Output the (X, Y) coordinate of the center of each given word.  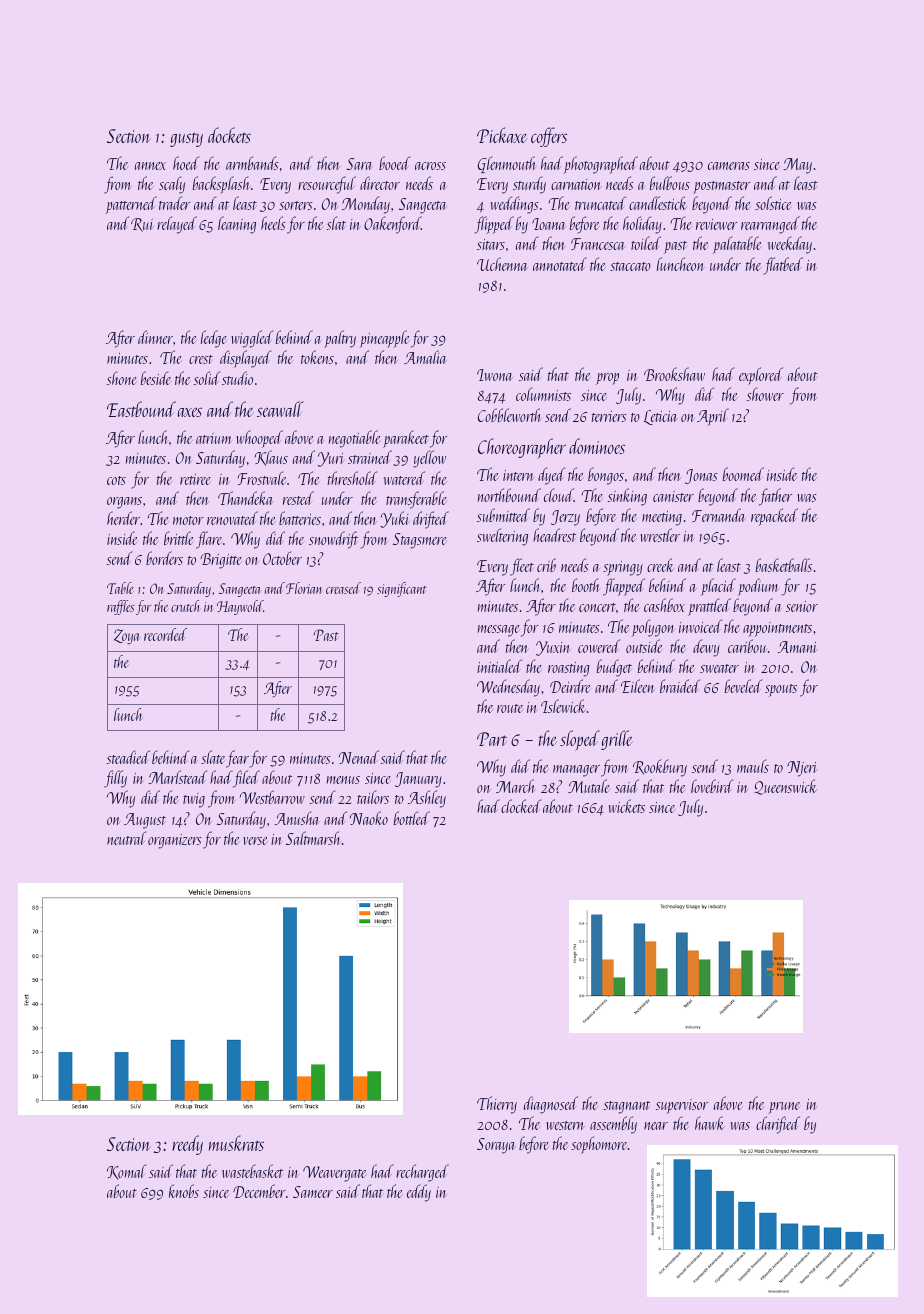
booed (394, 163)
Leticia (661, 417)
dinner (155, 337)
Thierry (497, 1105)
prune (784, 1108)
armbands (252, 163)
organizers (175, 841)
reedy (187, 1145)
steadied (128, 757)
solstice (773, 203)
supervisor (682, 1106)
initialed (499, 666)
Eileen (637, 686)
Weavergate (334, 1174)
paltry (340, 339)
